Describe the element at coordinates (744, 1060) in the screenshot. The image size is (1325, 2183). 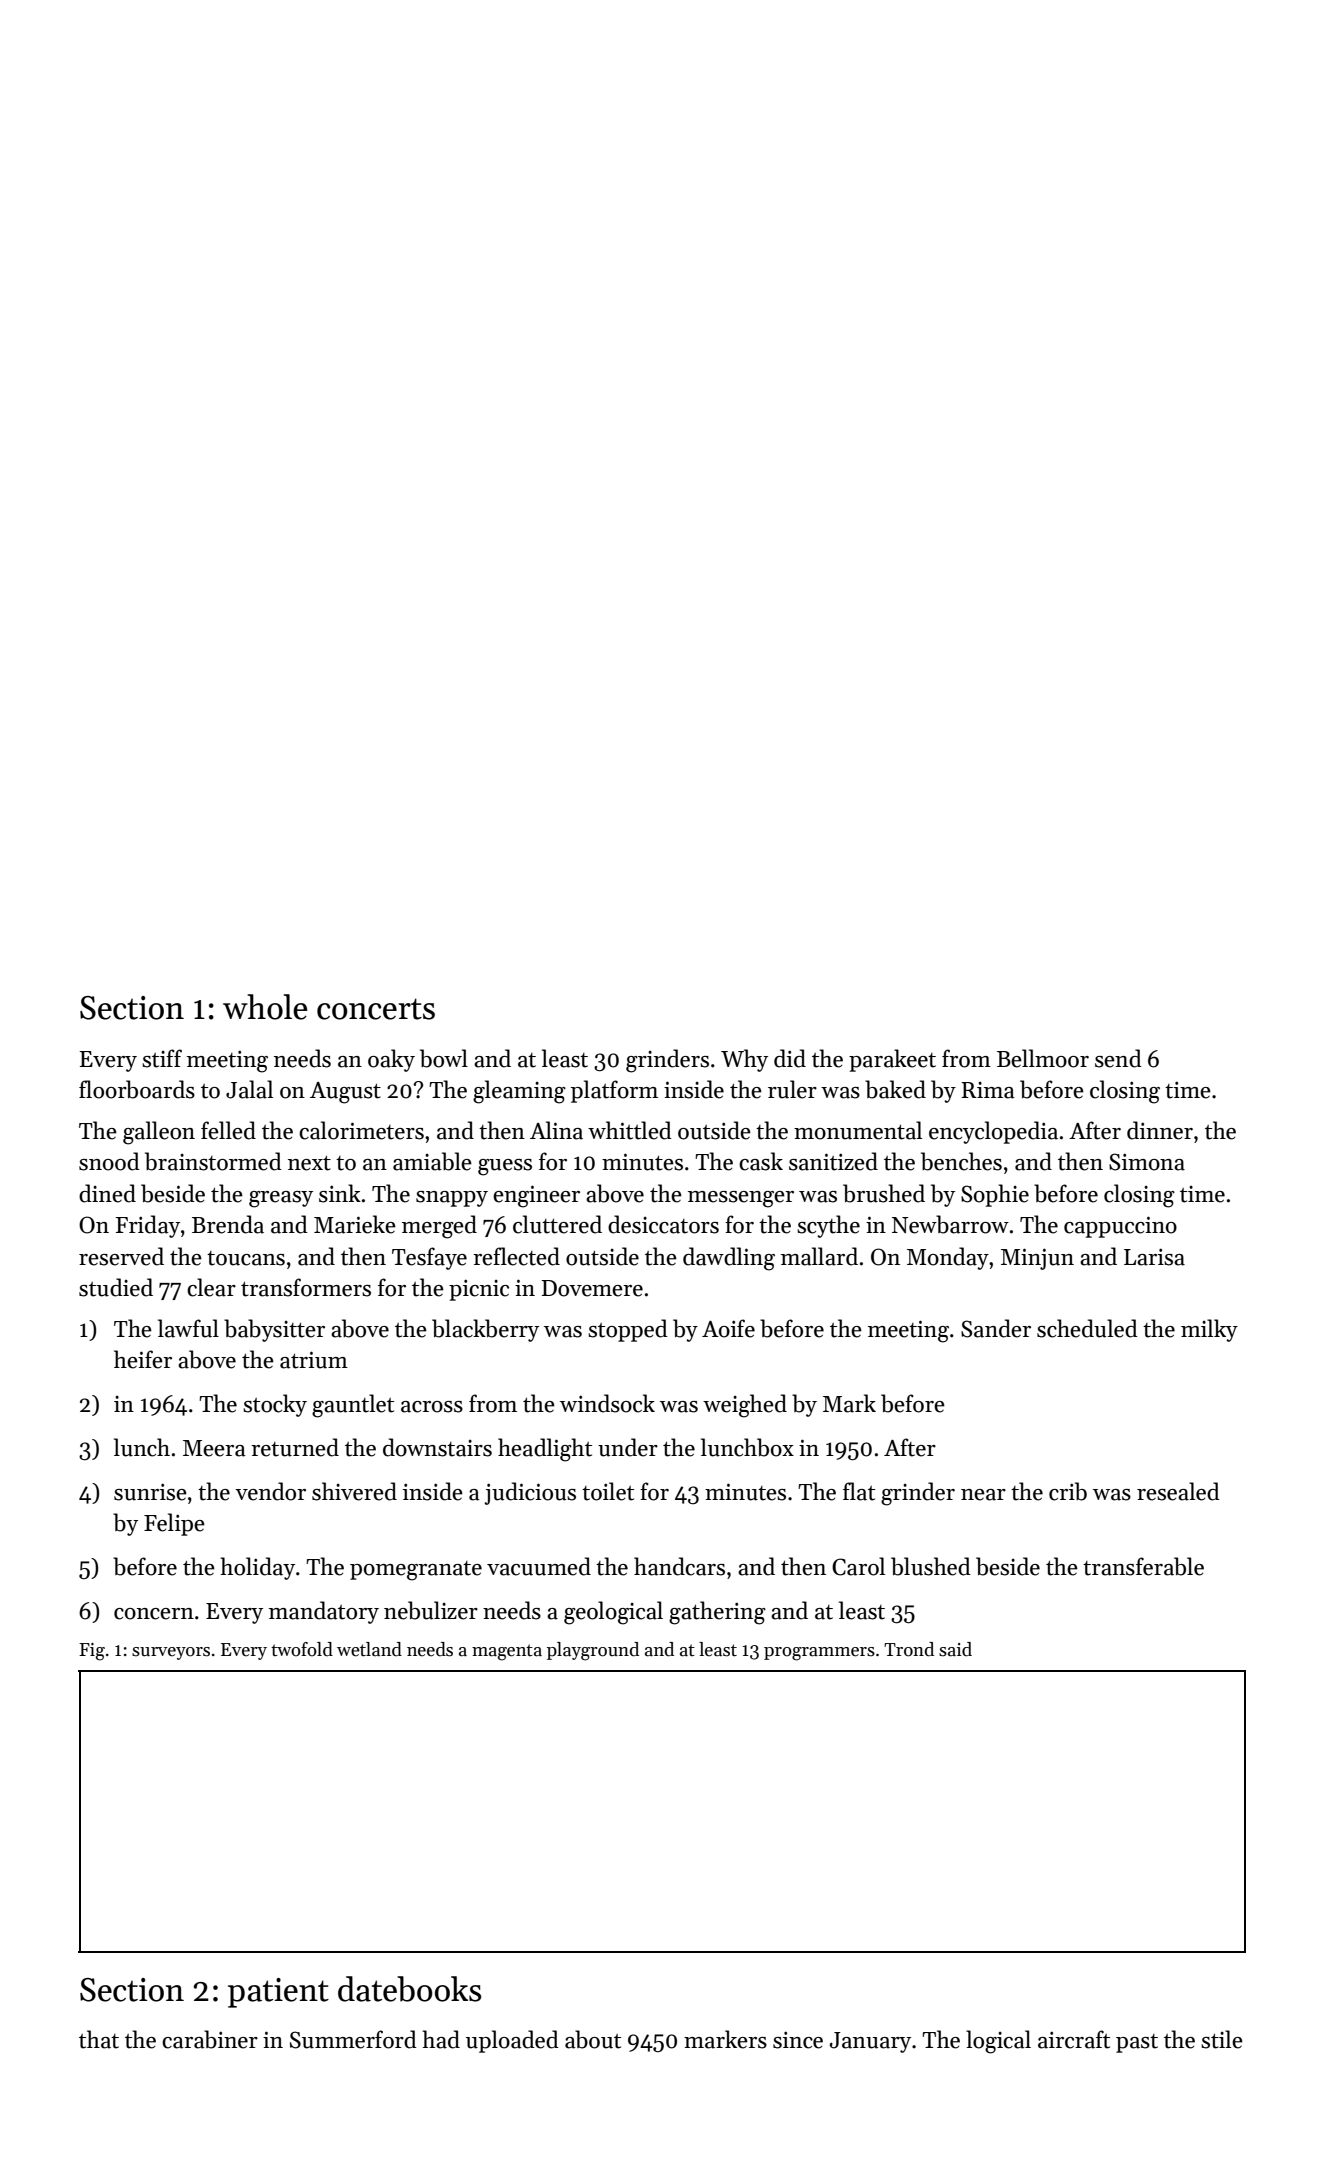
I see `Why` at that location.
